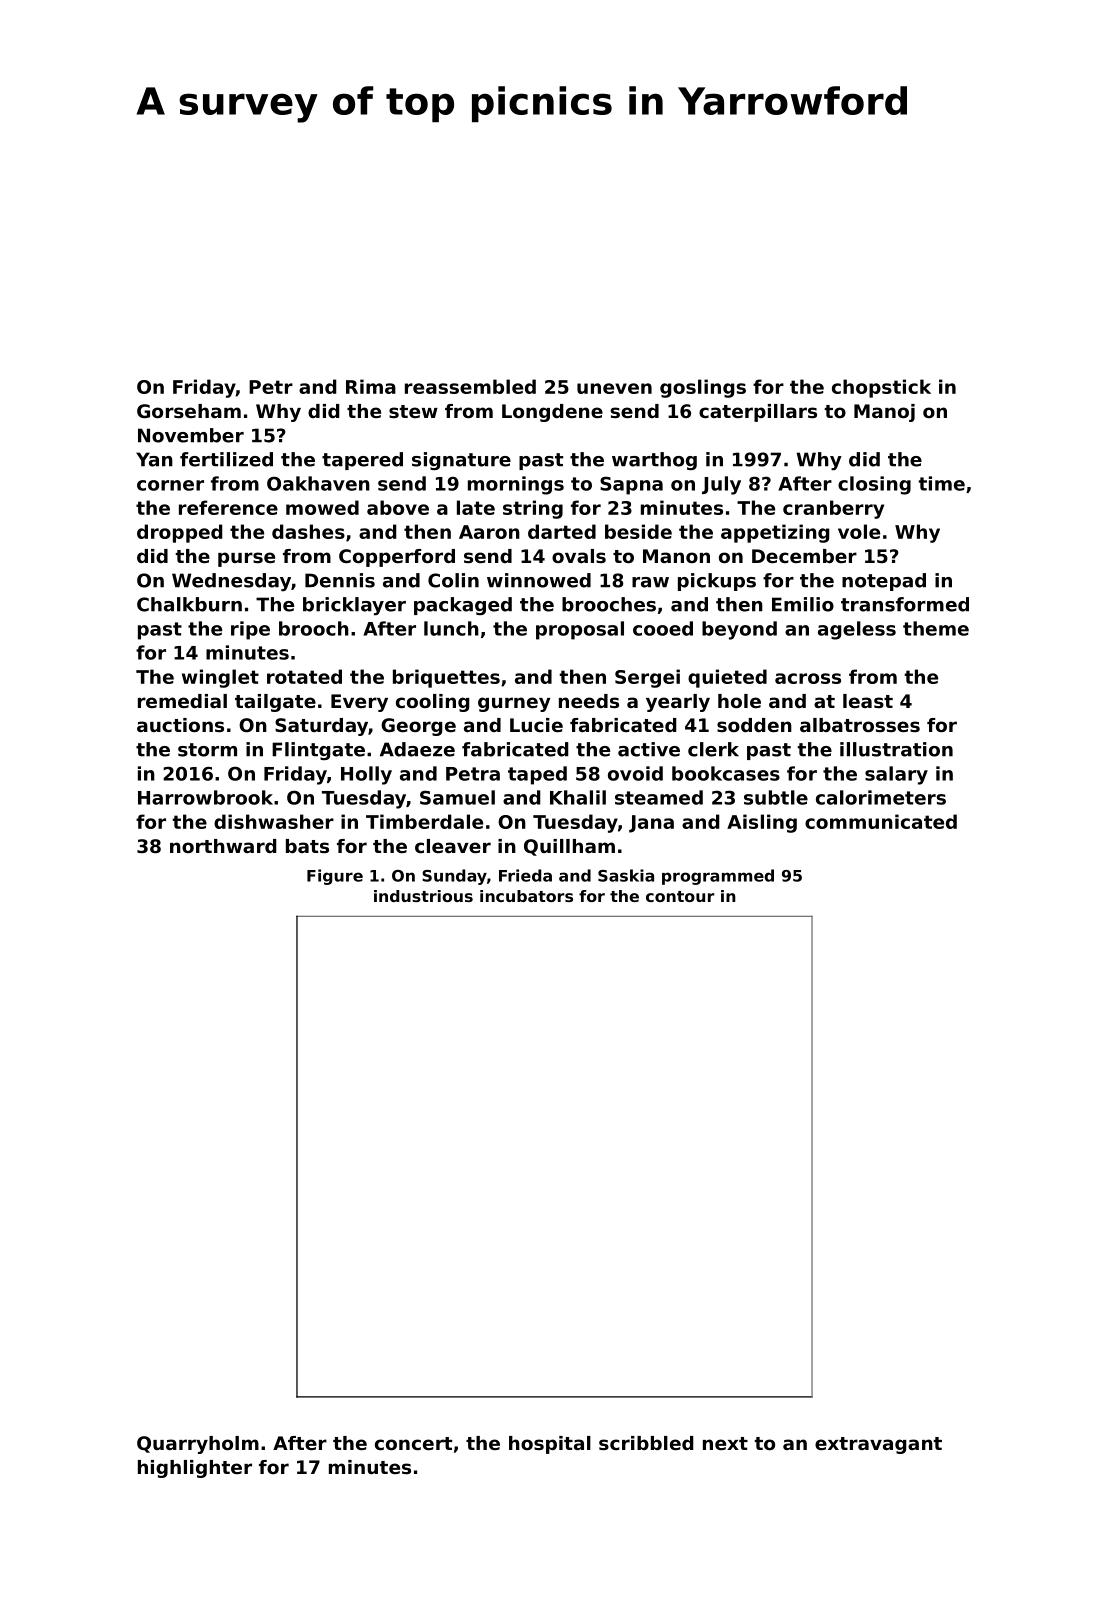 The image size is (1109, 1606). What do you see at coordinates (371, 386) in the image?
I see `Rima` at bounding box center [371, 386].
